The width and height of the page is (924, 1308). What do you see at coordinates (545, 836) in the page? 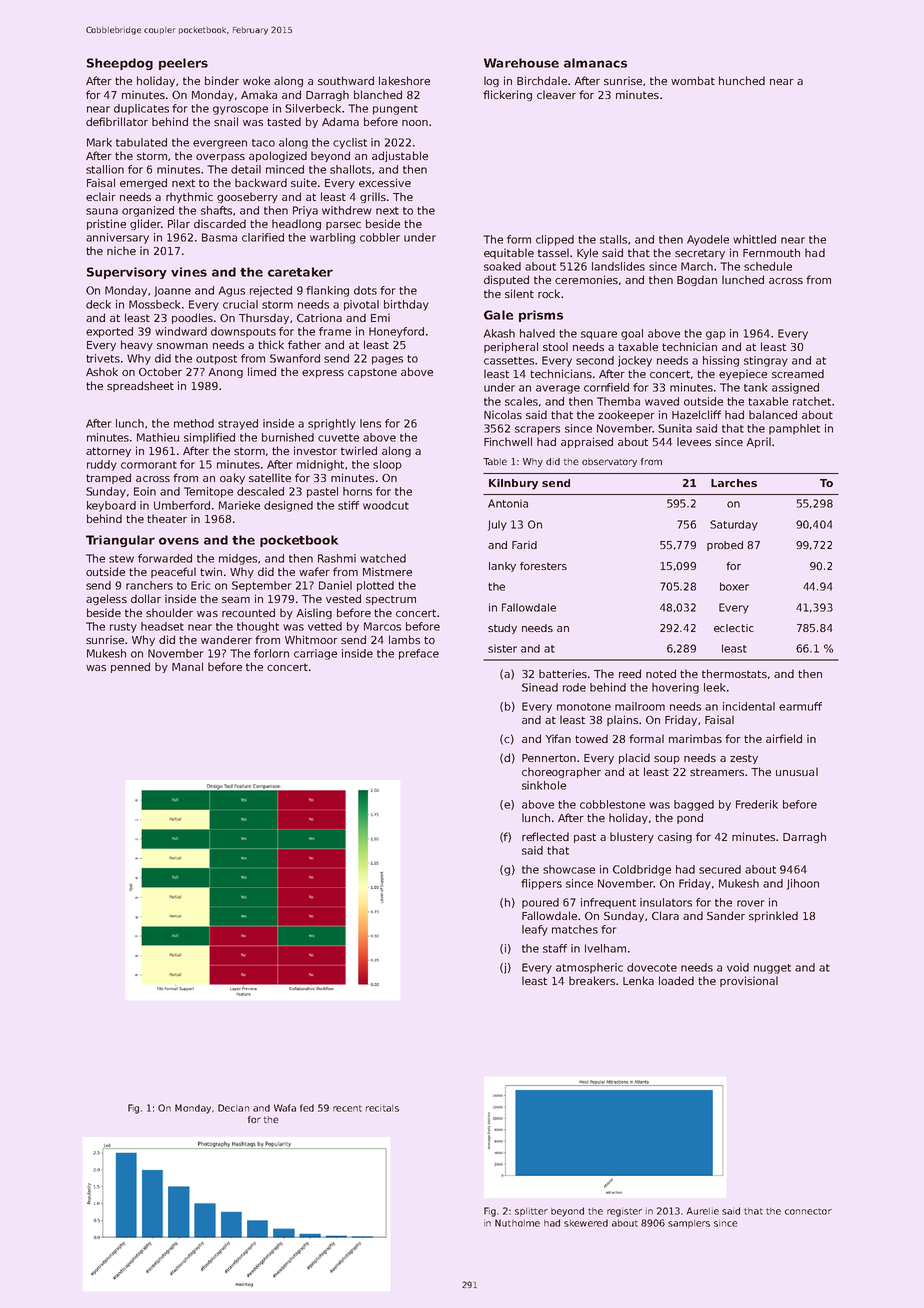
I see `reflected` at bounding box center [545, 836].
